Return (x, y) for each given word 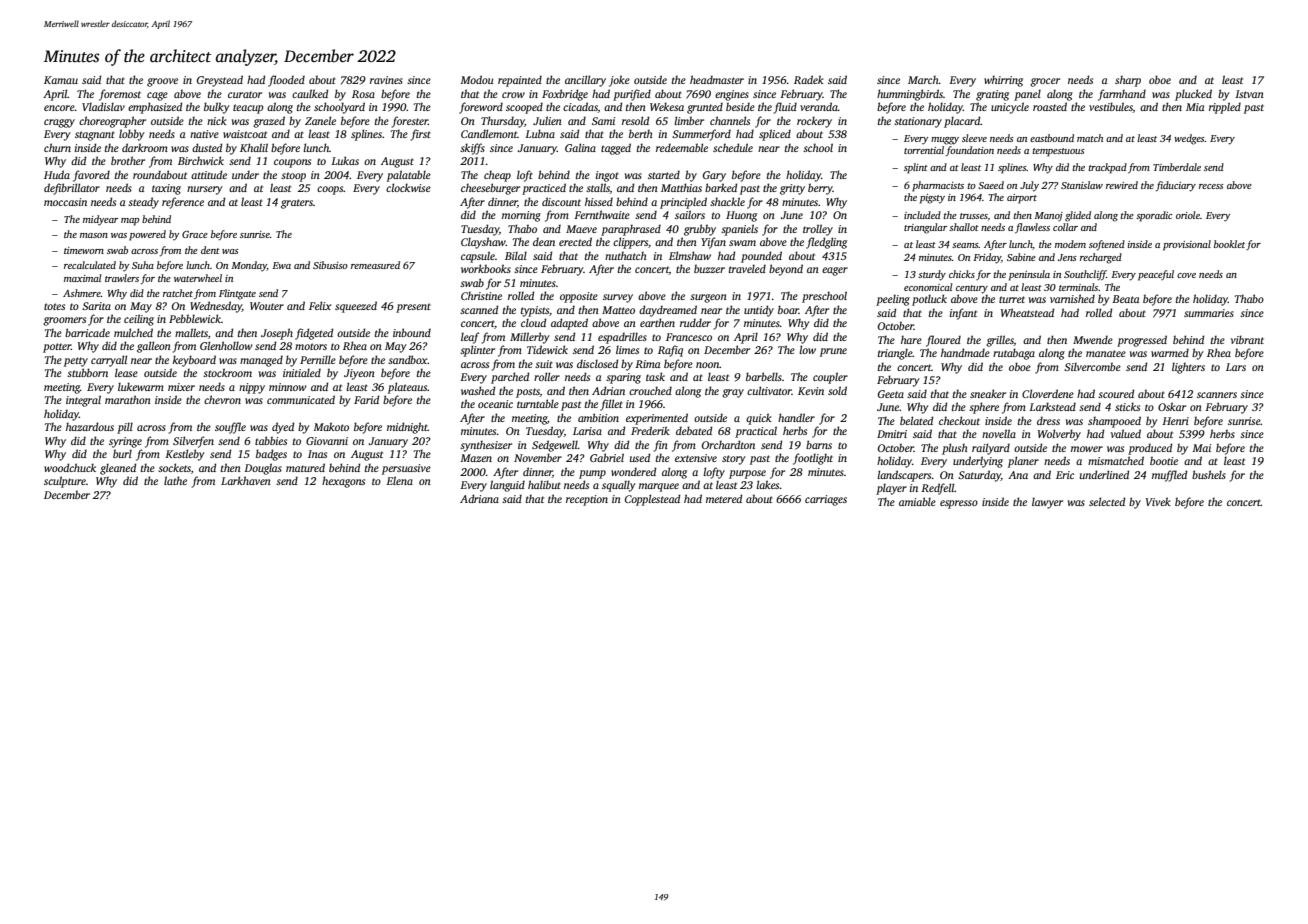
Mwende (1093, 339)
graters (297, 204)
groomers (64, 321)
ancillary (585, 81)
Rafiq (670, 351)
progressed (1142, 341)
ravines (386, 80)
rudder (695, 322)
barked (721, 187)
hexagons (343, 482)
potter (57, 348)
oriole (1188, 215)
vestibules (1111, 107)
